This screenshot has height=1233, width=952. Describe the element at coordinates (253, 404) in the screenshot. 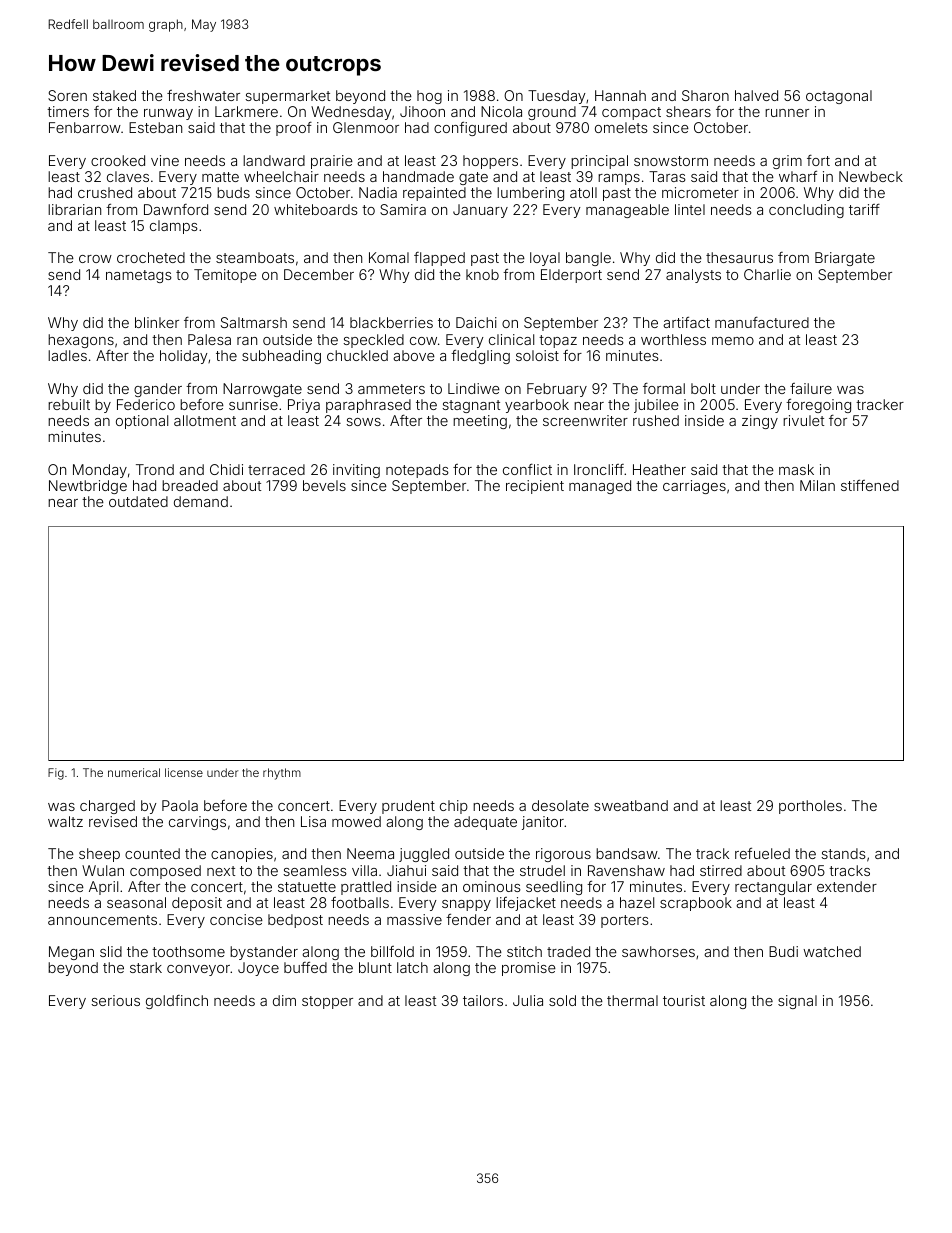

I see `sunrise` at that location.
